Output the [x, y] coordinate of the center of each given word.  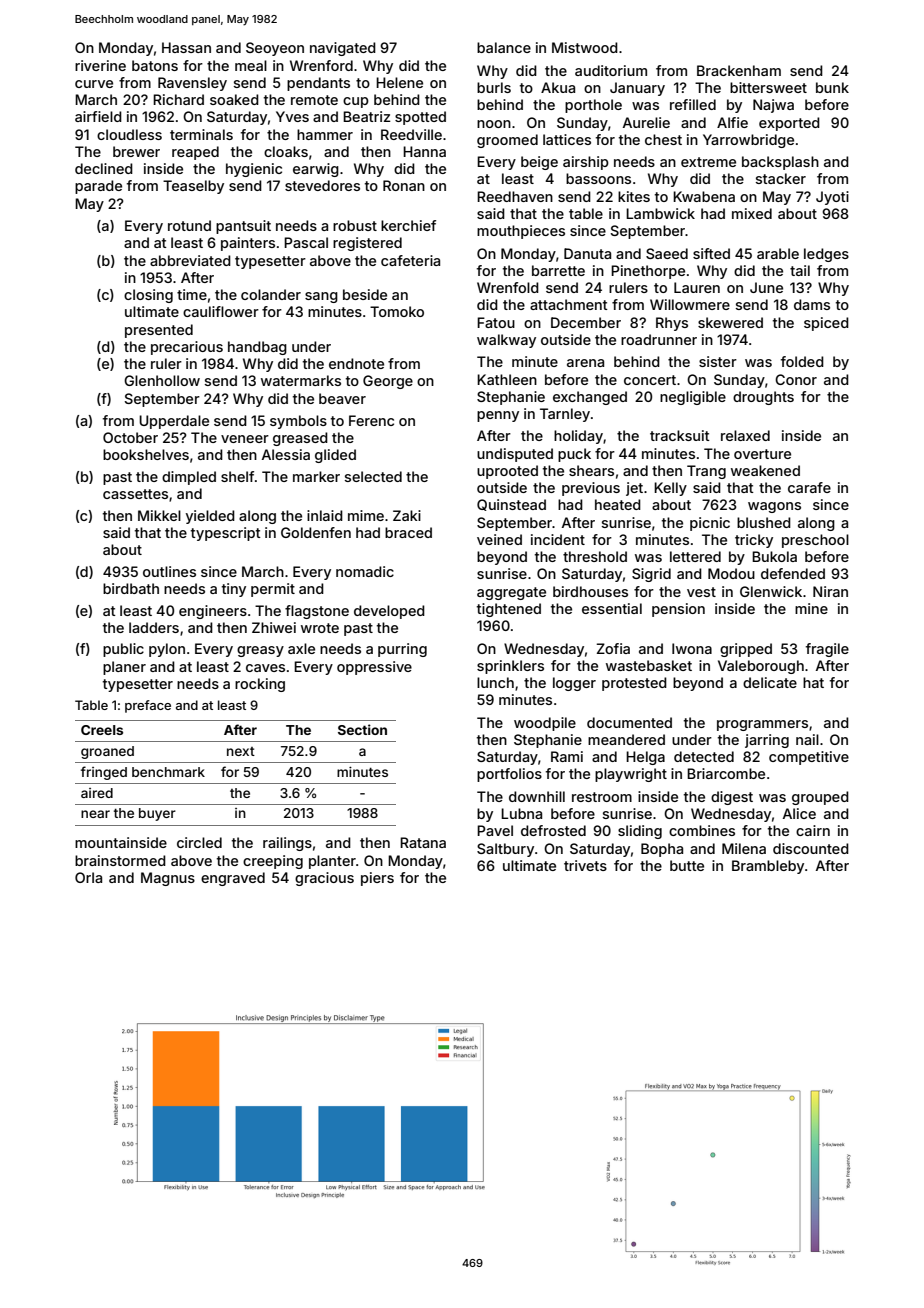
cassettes [135, 494]
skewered [730, 322]
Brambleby [768, 867]
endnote [356, 363]
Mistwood [585, 47]
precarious [187, 348]
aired [97, 793]
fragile [827, 650]
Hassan [186, 47]
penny [498, 416]
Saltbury [505, 850]
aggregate [511, 593]
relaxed [745, 435]
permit [273, 590]
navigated [343, 49]
